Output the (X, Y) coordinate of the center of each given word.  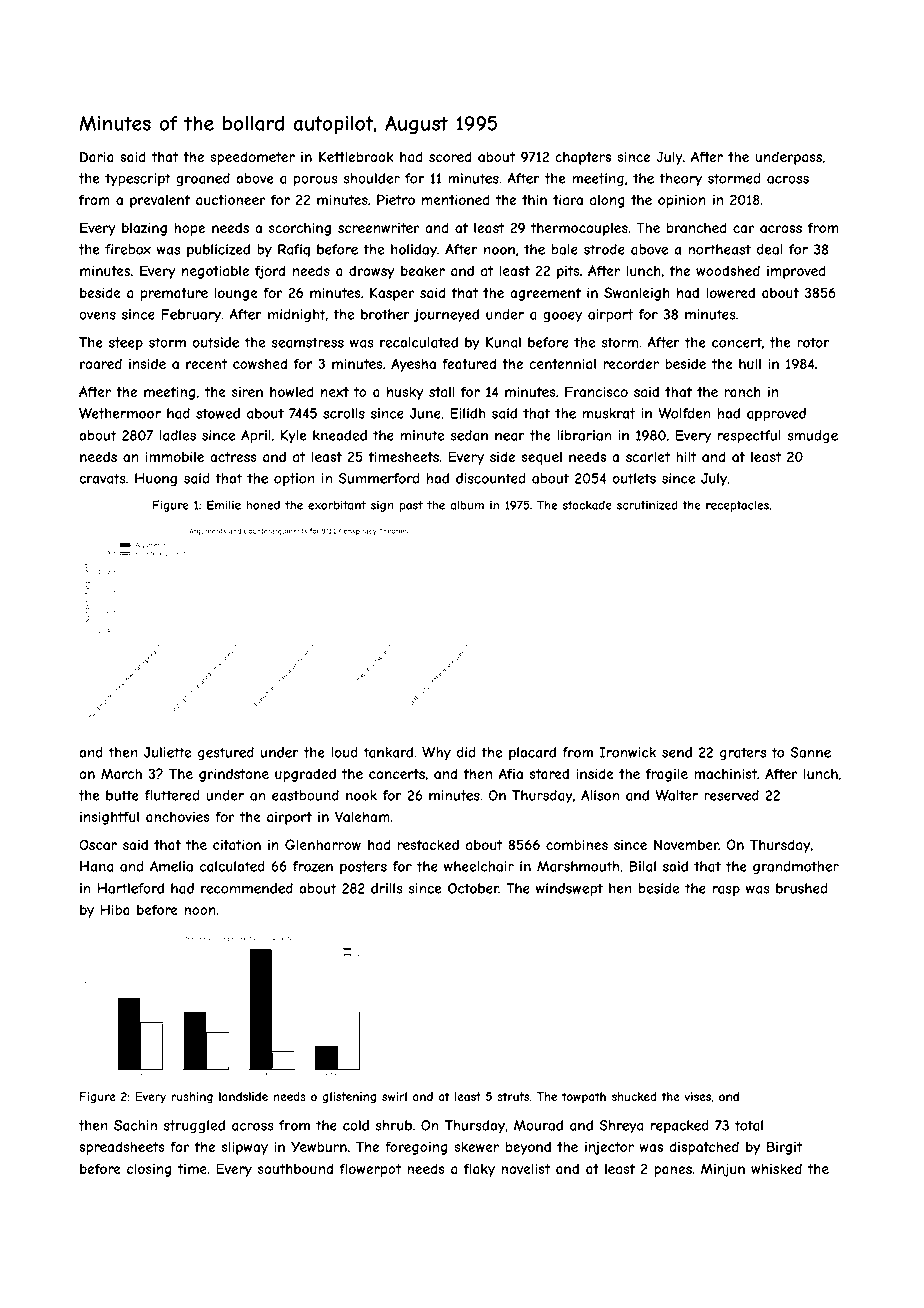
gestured (226, 753)
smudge (812, 436)
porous (315, 181)
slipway (245, 1148)
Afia (510, 773)
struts (513, 1096)
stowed (218, 413)
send (677, 752)
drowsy (371, 272)
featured (469, 363)
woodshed (728, 270)
